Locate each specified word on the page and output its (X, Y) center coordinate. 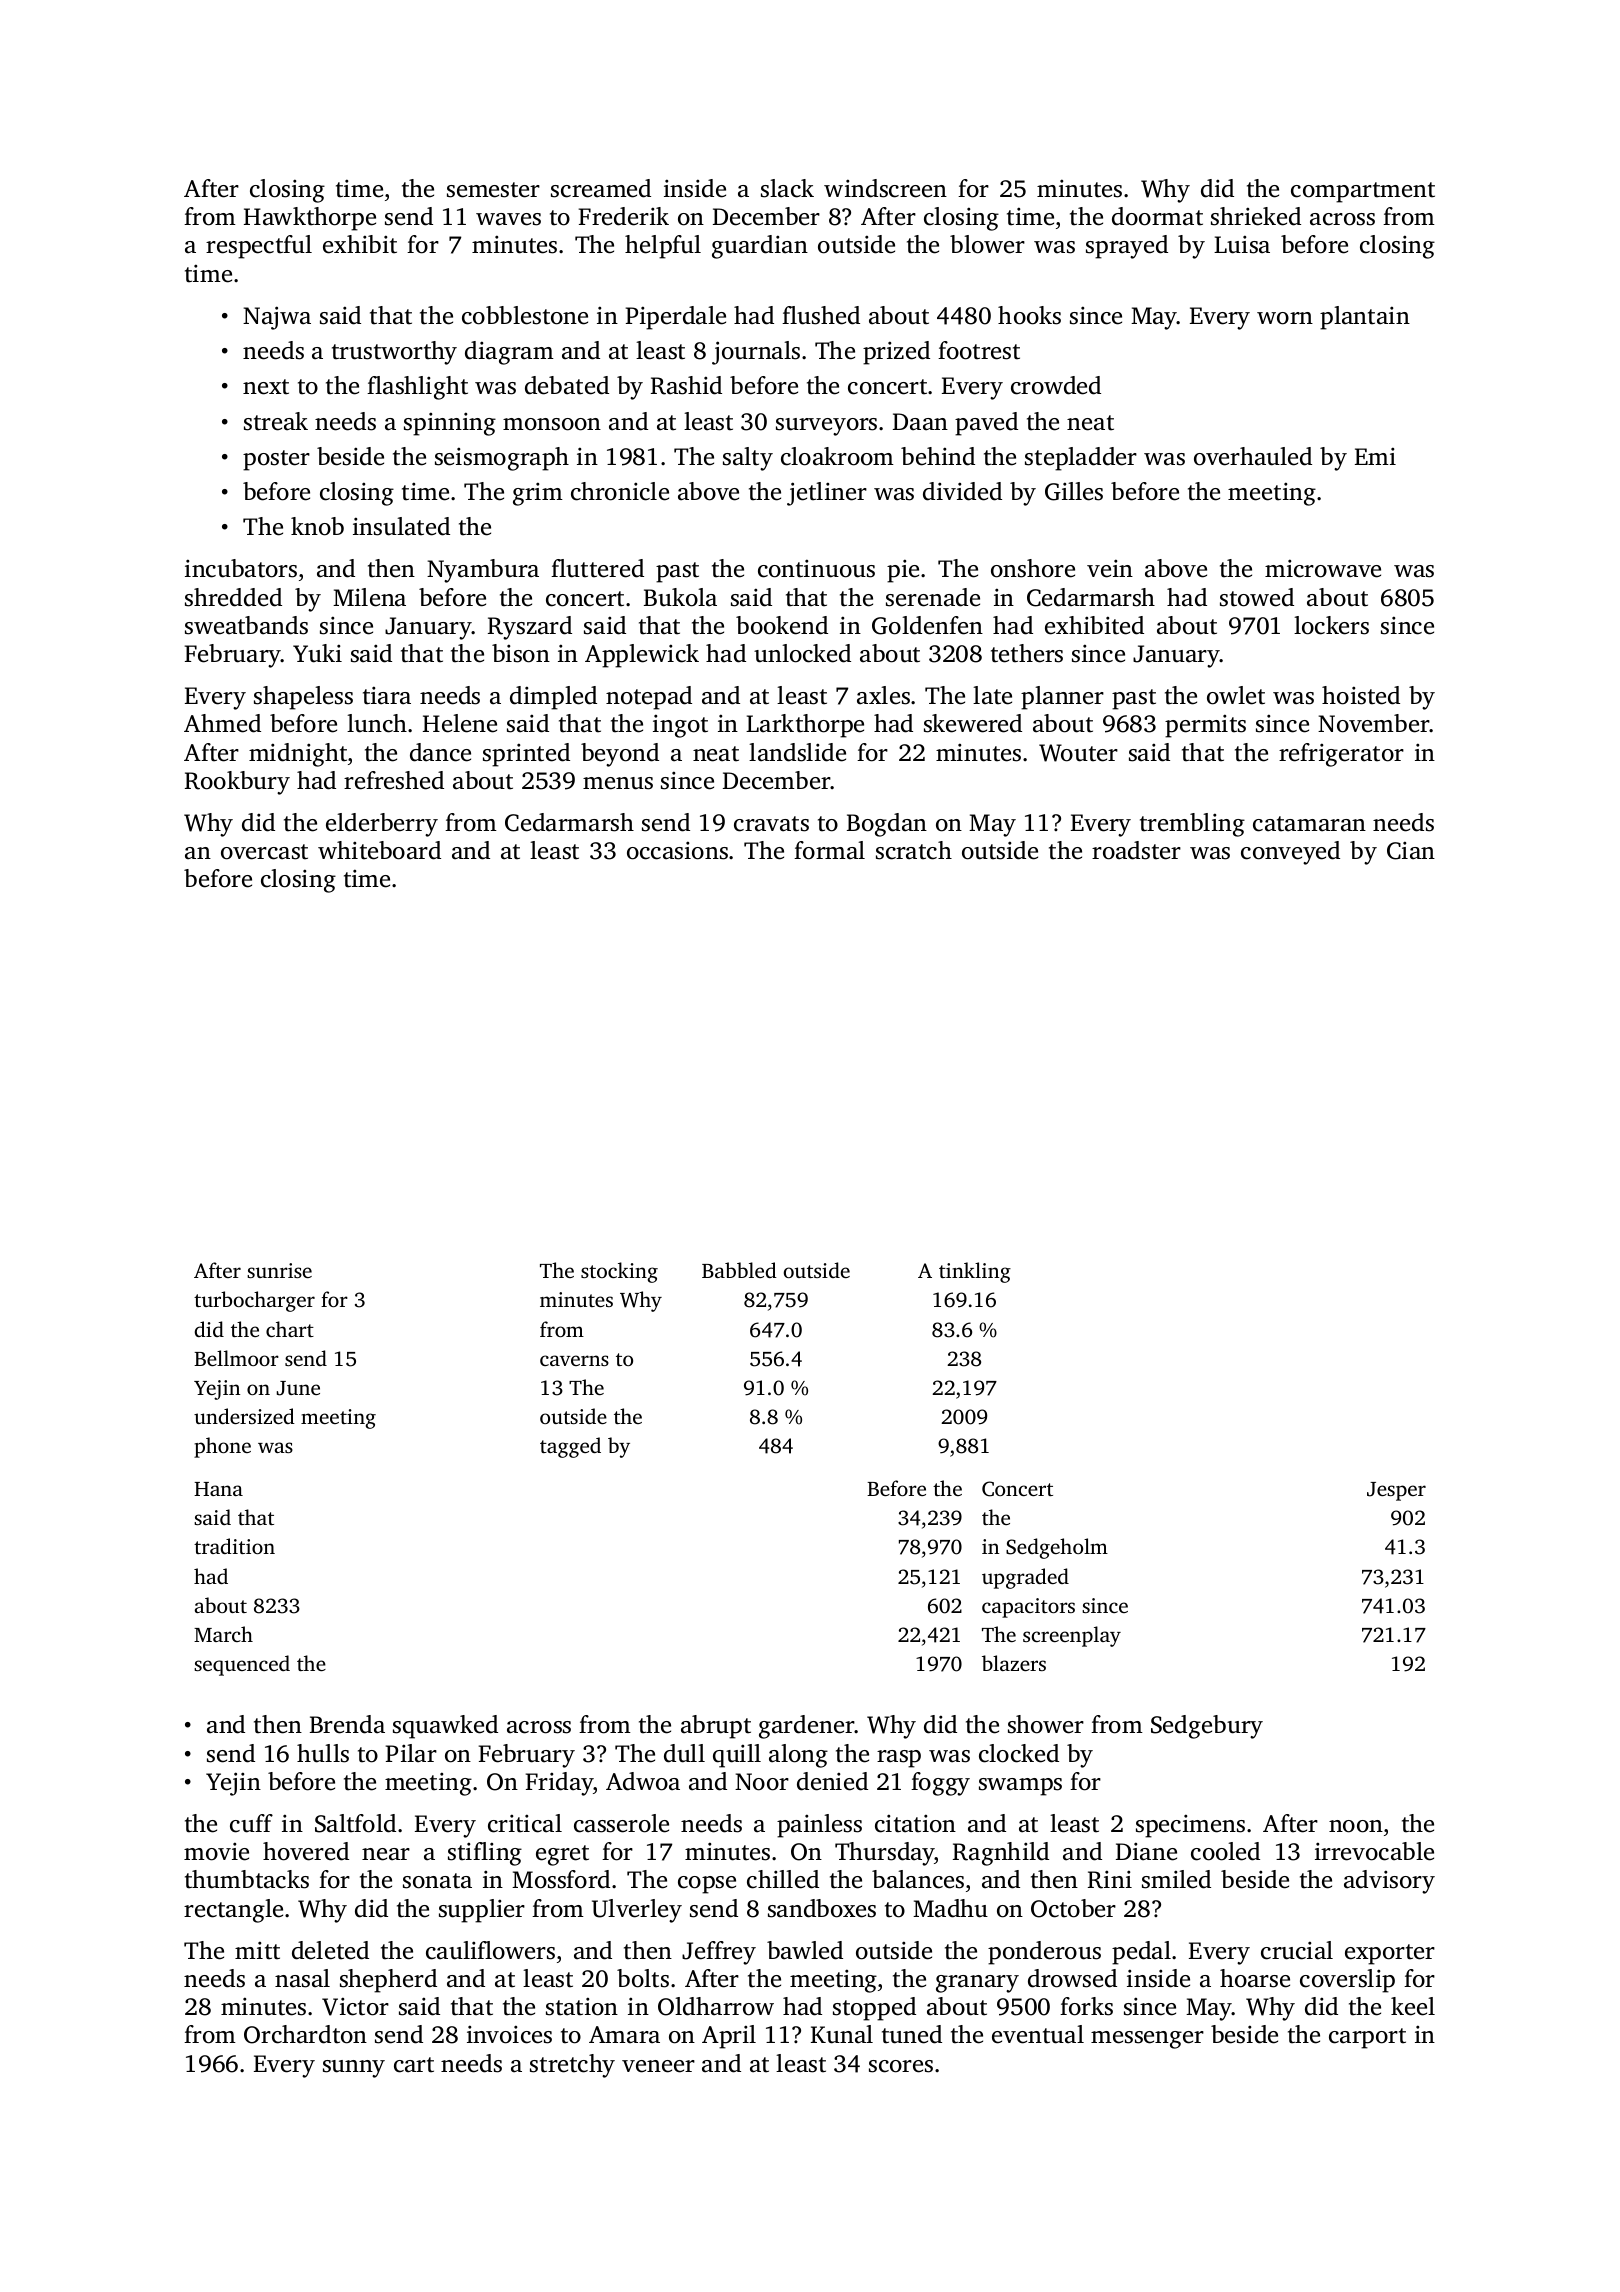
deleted (330, 1950)
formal (829, 850)
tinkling (975, 1272)
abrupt (716, 1727)
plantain (1365, 318)
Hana (218, 1489)
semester (493, 190)
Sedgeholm (1057, 1548)
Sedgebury (1207, 1727)
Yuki (317, 653)
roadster (1136, 850)
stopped (874, 2009)
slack (787, 188)
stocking (619, 1272)
